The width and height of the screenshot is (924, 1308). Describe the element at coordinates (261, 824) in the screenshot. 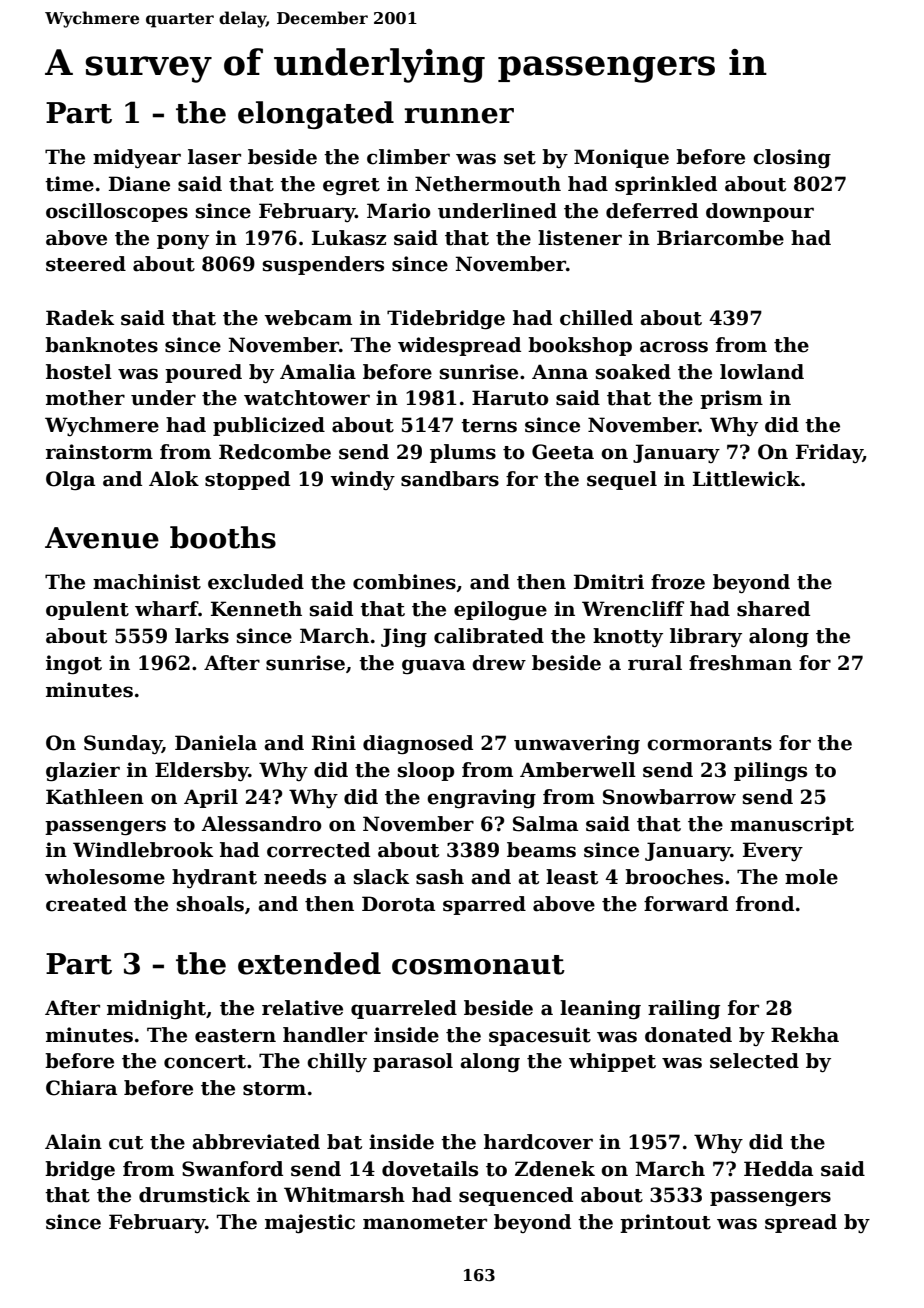

I see `Alessandro` at that location.
